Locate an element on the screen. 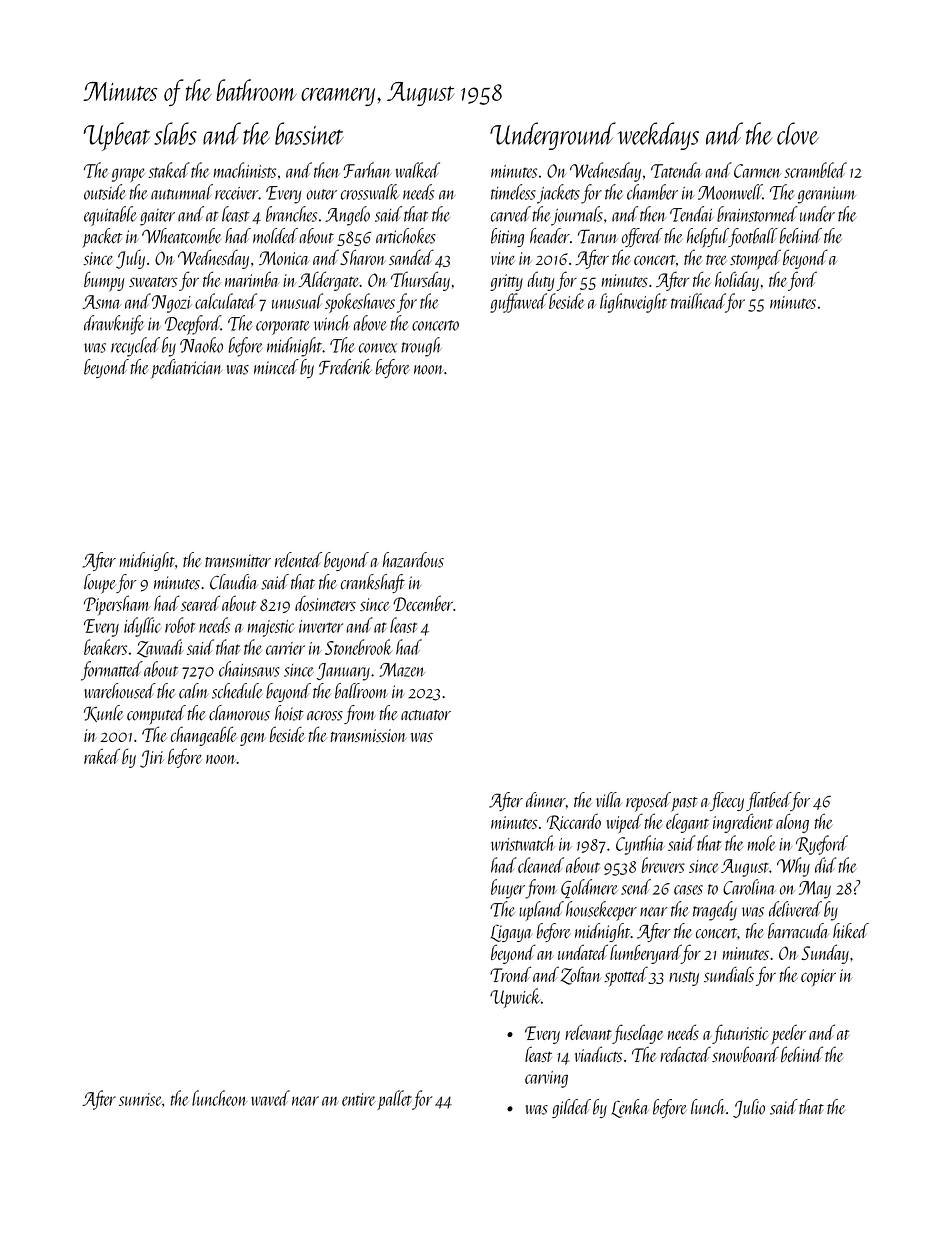 The height and width of the screenshot is (1233, 952). bassinet is located at coordinates (309, 133).
